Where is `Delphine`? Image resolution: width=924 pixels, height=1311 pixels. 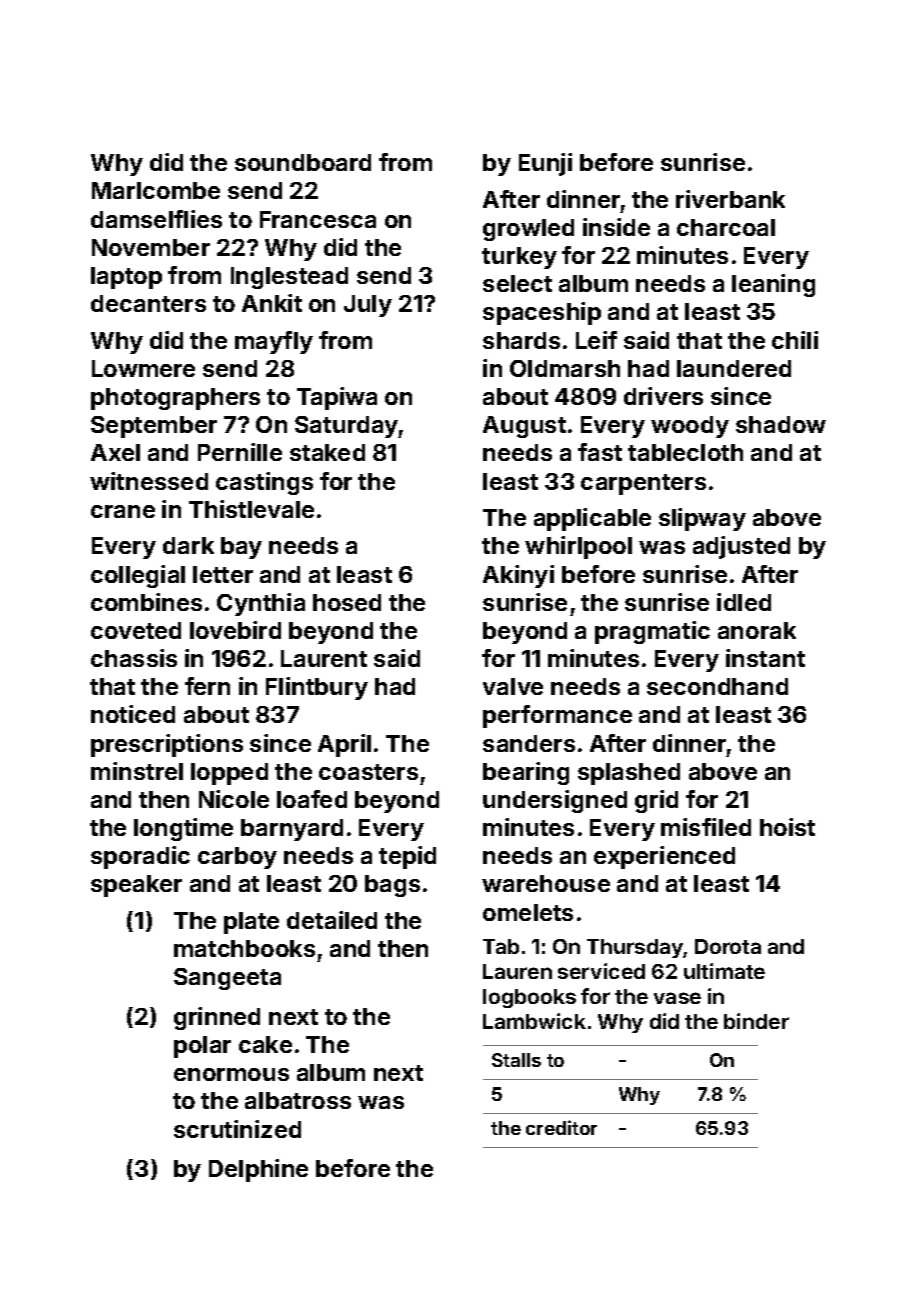
Delphine is located at coordinates (258, 1170).
